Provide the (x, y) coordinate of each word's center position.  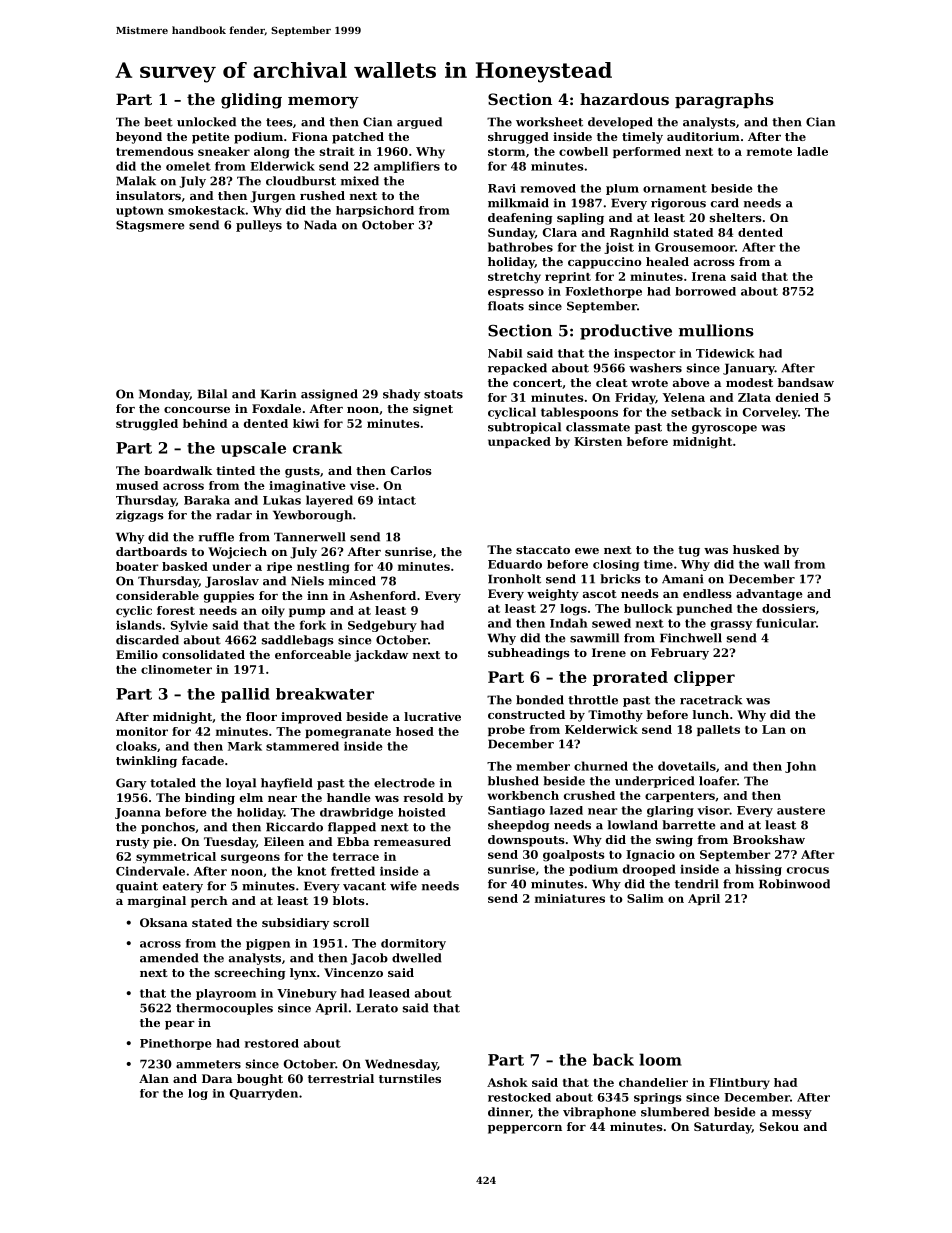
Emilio (137, 654)
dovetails (687, 766)
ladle (812, 151)
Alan (154, 1078)
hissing (758, 870)
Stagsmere (150, 226)
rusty (132, 843)
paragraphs (724, 101)
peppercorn (525, 1129)
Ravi (502, 188)
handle (349, 797)
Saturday (723, 1128)
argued (419, 123)
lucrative (432, 716)
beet (158, 122)
